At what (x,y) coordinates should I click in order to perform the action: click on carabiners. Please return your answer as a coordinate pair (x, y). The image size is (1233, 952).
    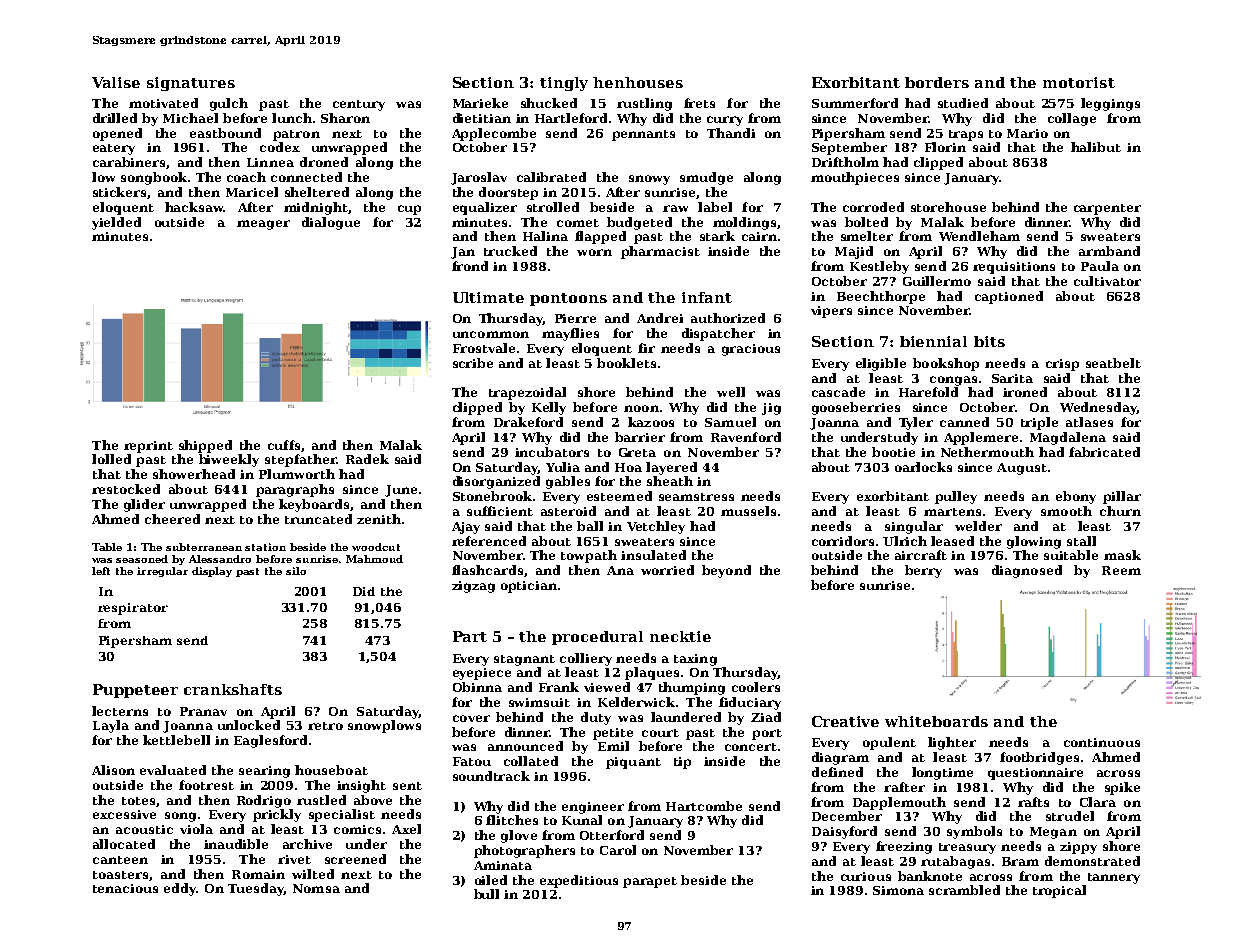
    Looking at the image, I should click on (129, 162).
